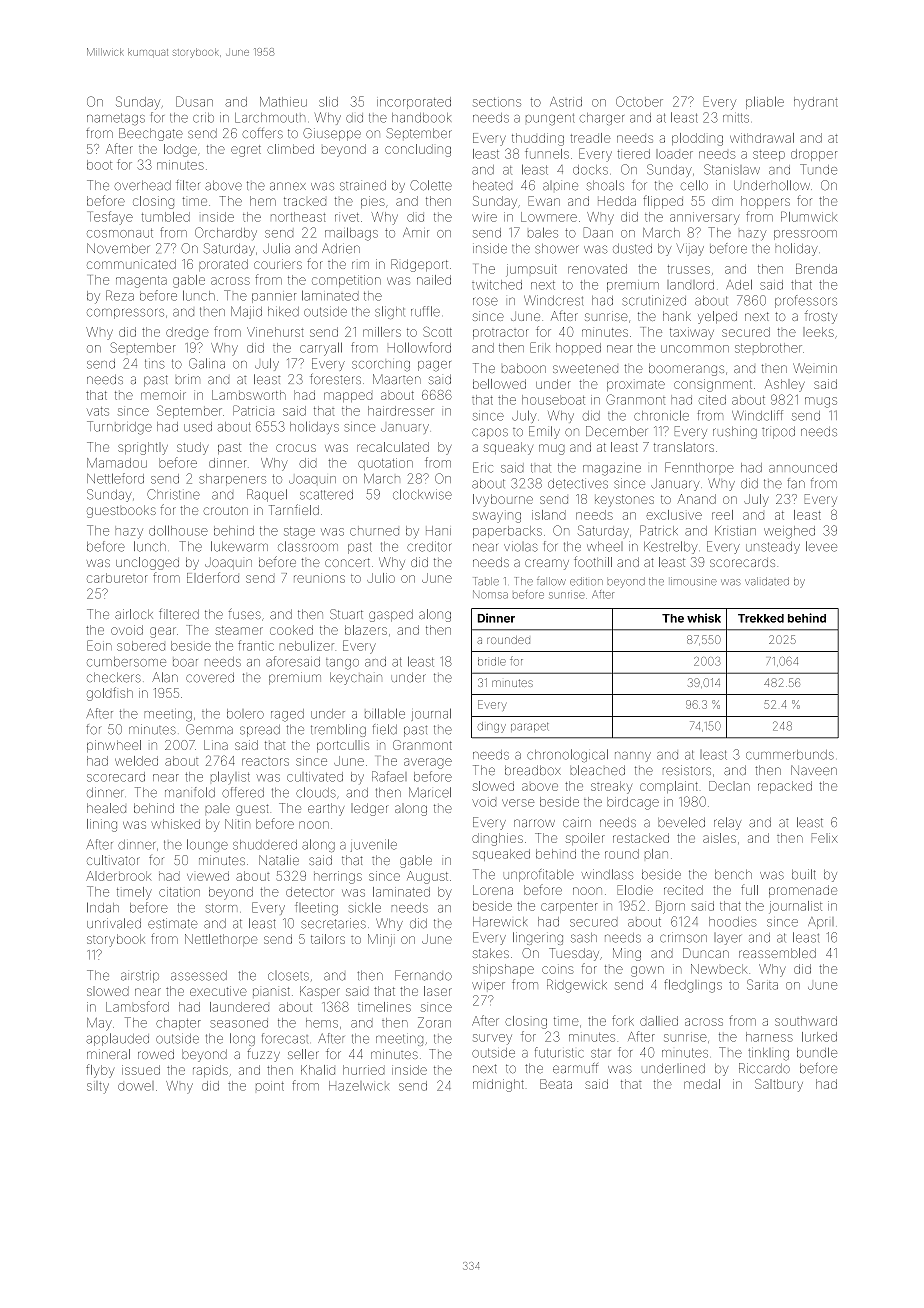 The width and height of the screenshot is (924, 1308). What do you see at coordinates (110, 694) in the screenshot?
I see `goldfish` at bounding box center [110, 694].
